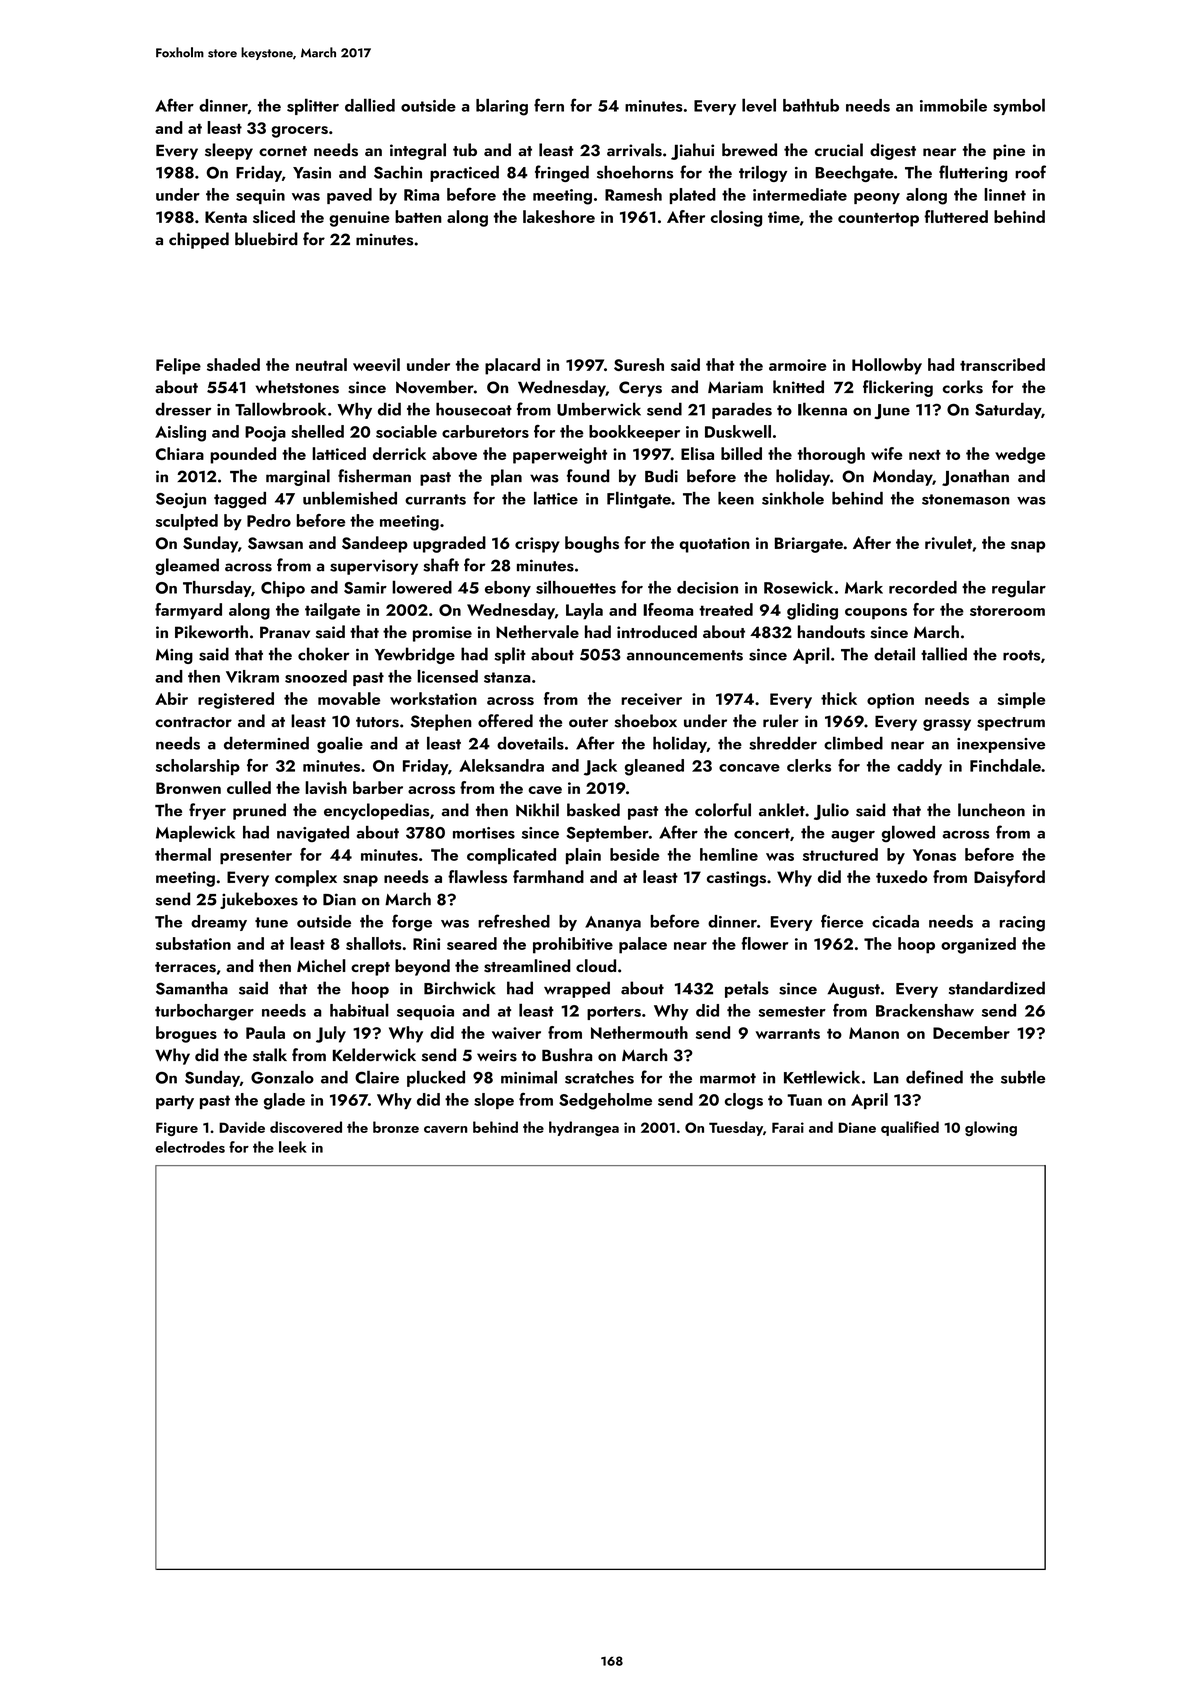 The width and height of the screenshot is (1201, 1698). I want to click on hydrangea, so click(584, 1128).
